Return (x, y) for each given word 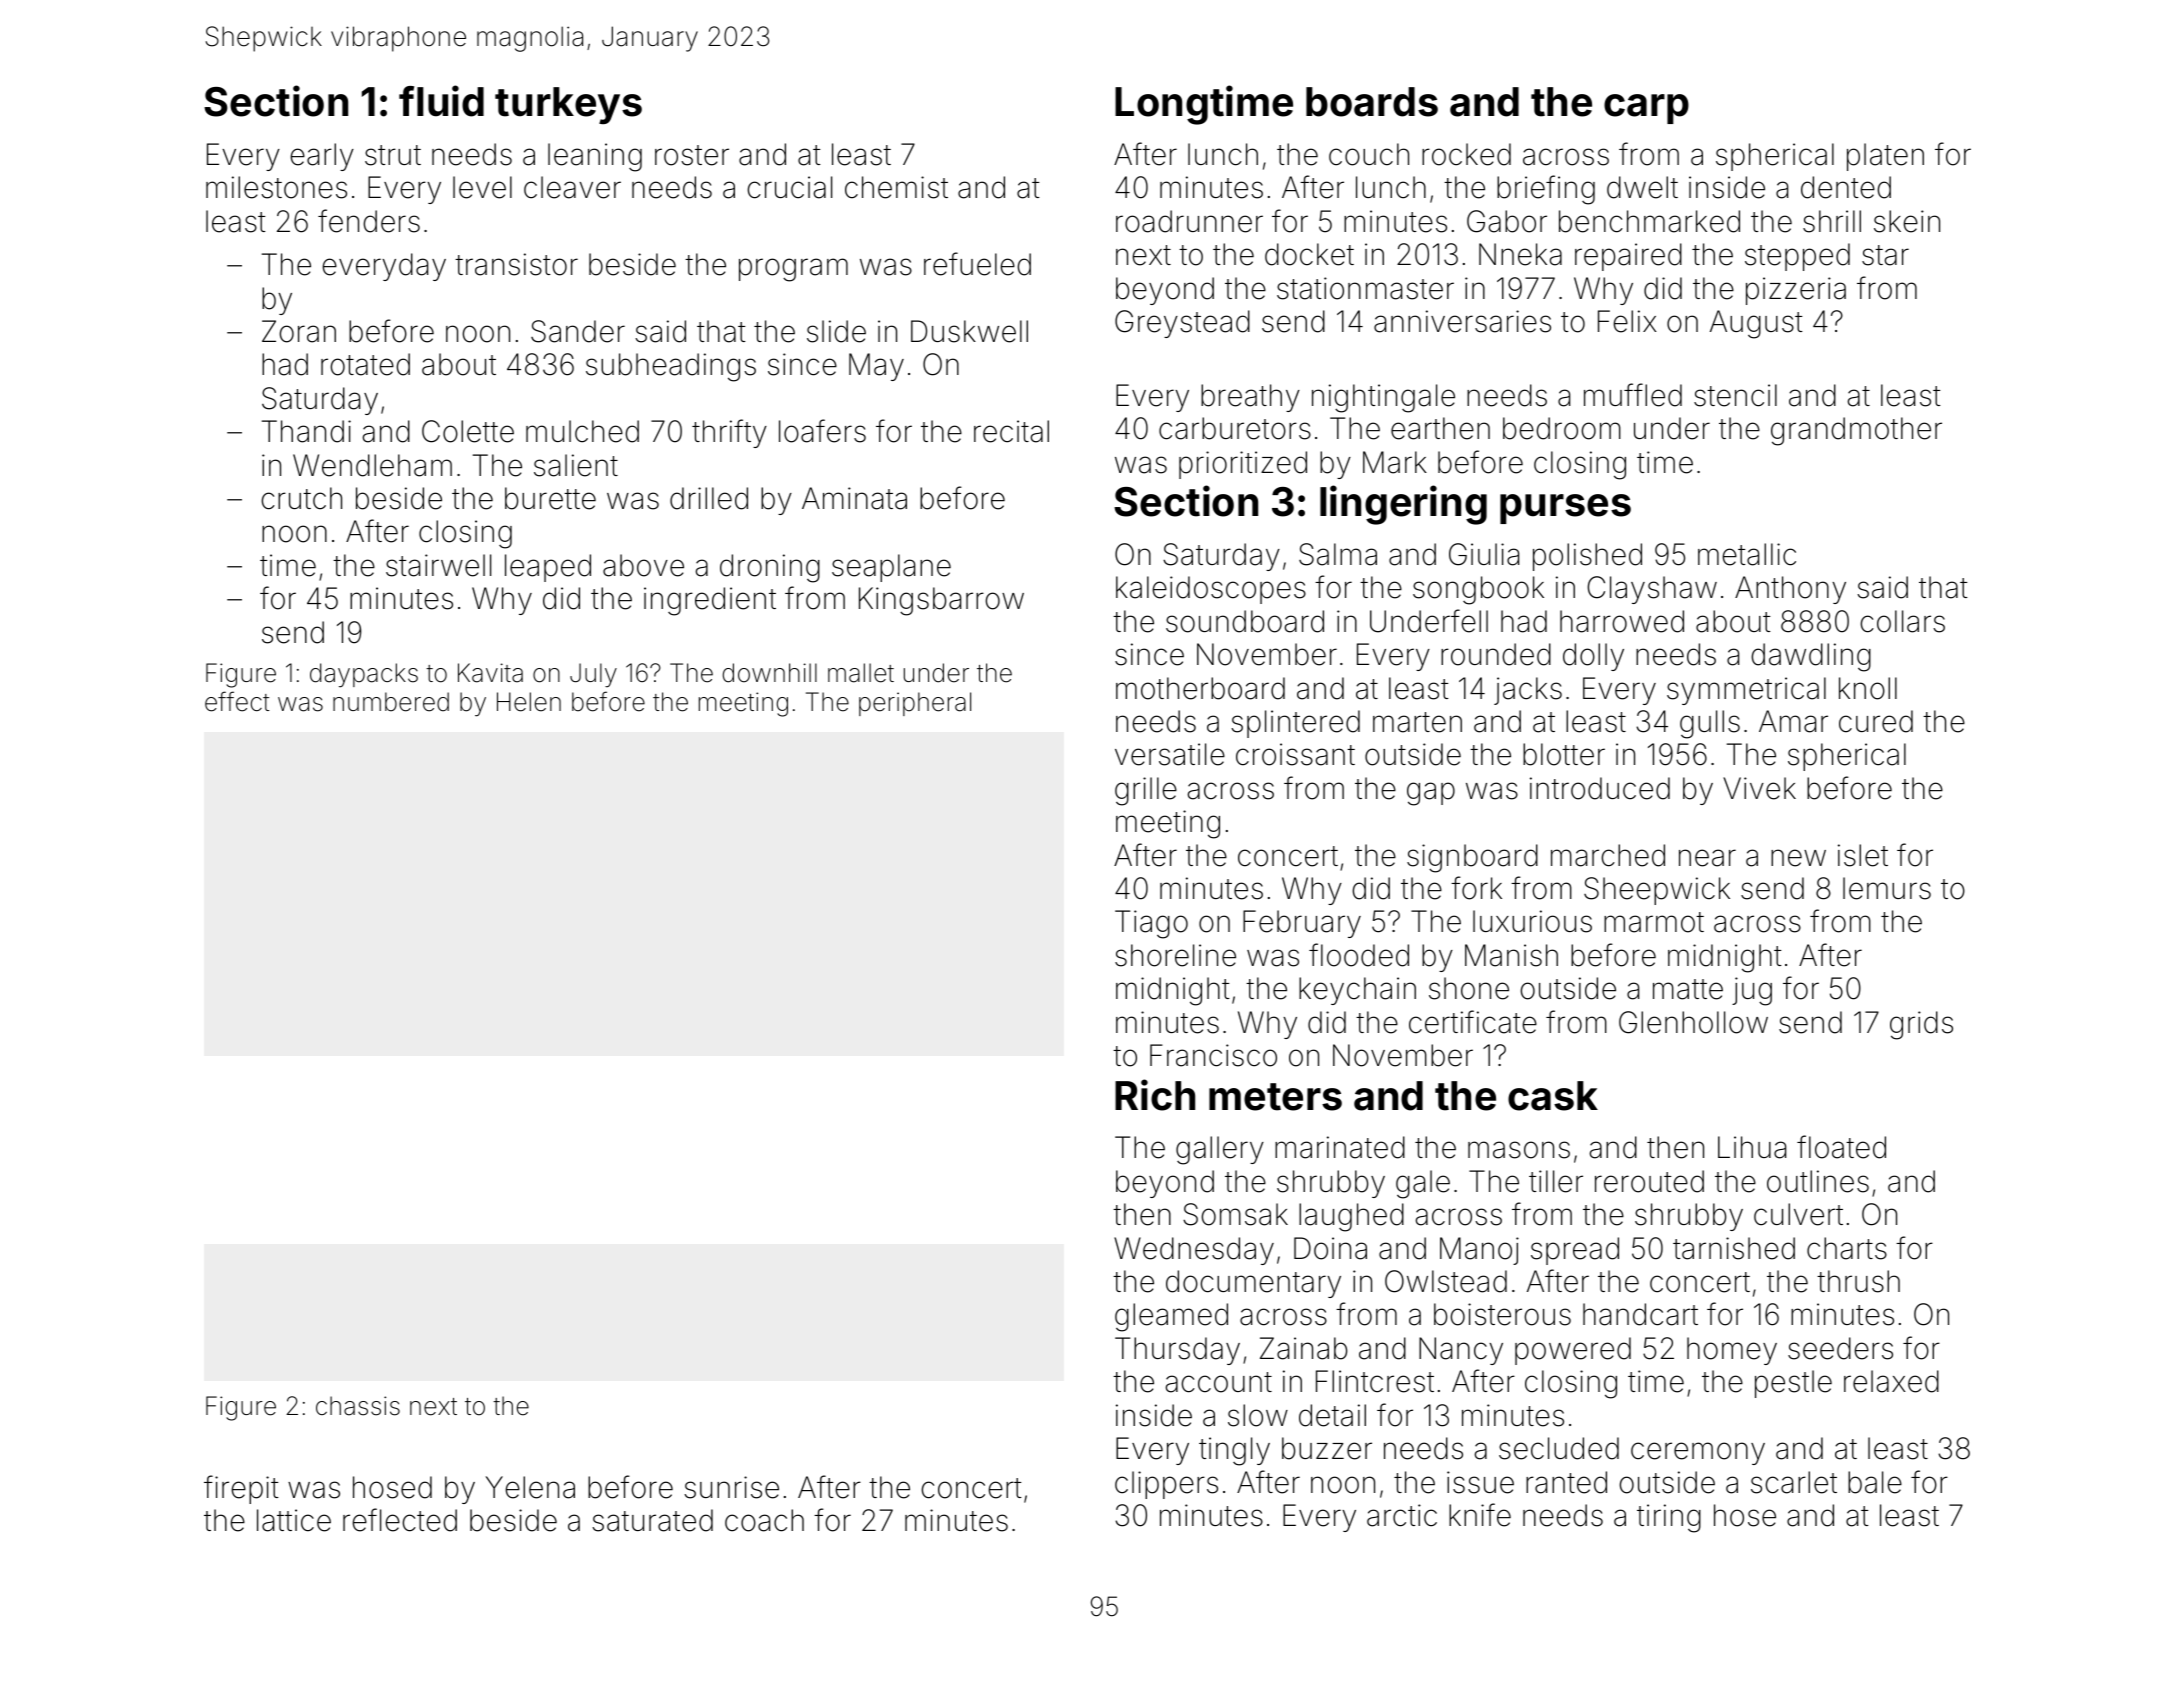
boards (1372, 102)
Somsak (1235, 1214)
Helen (529, 702)
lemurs (1887, 888)
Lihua (1752, 1147)
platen (1885, 157)
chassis (358, 1406)
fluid (441, 101)
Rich (1155, 1095)
